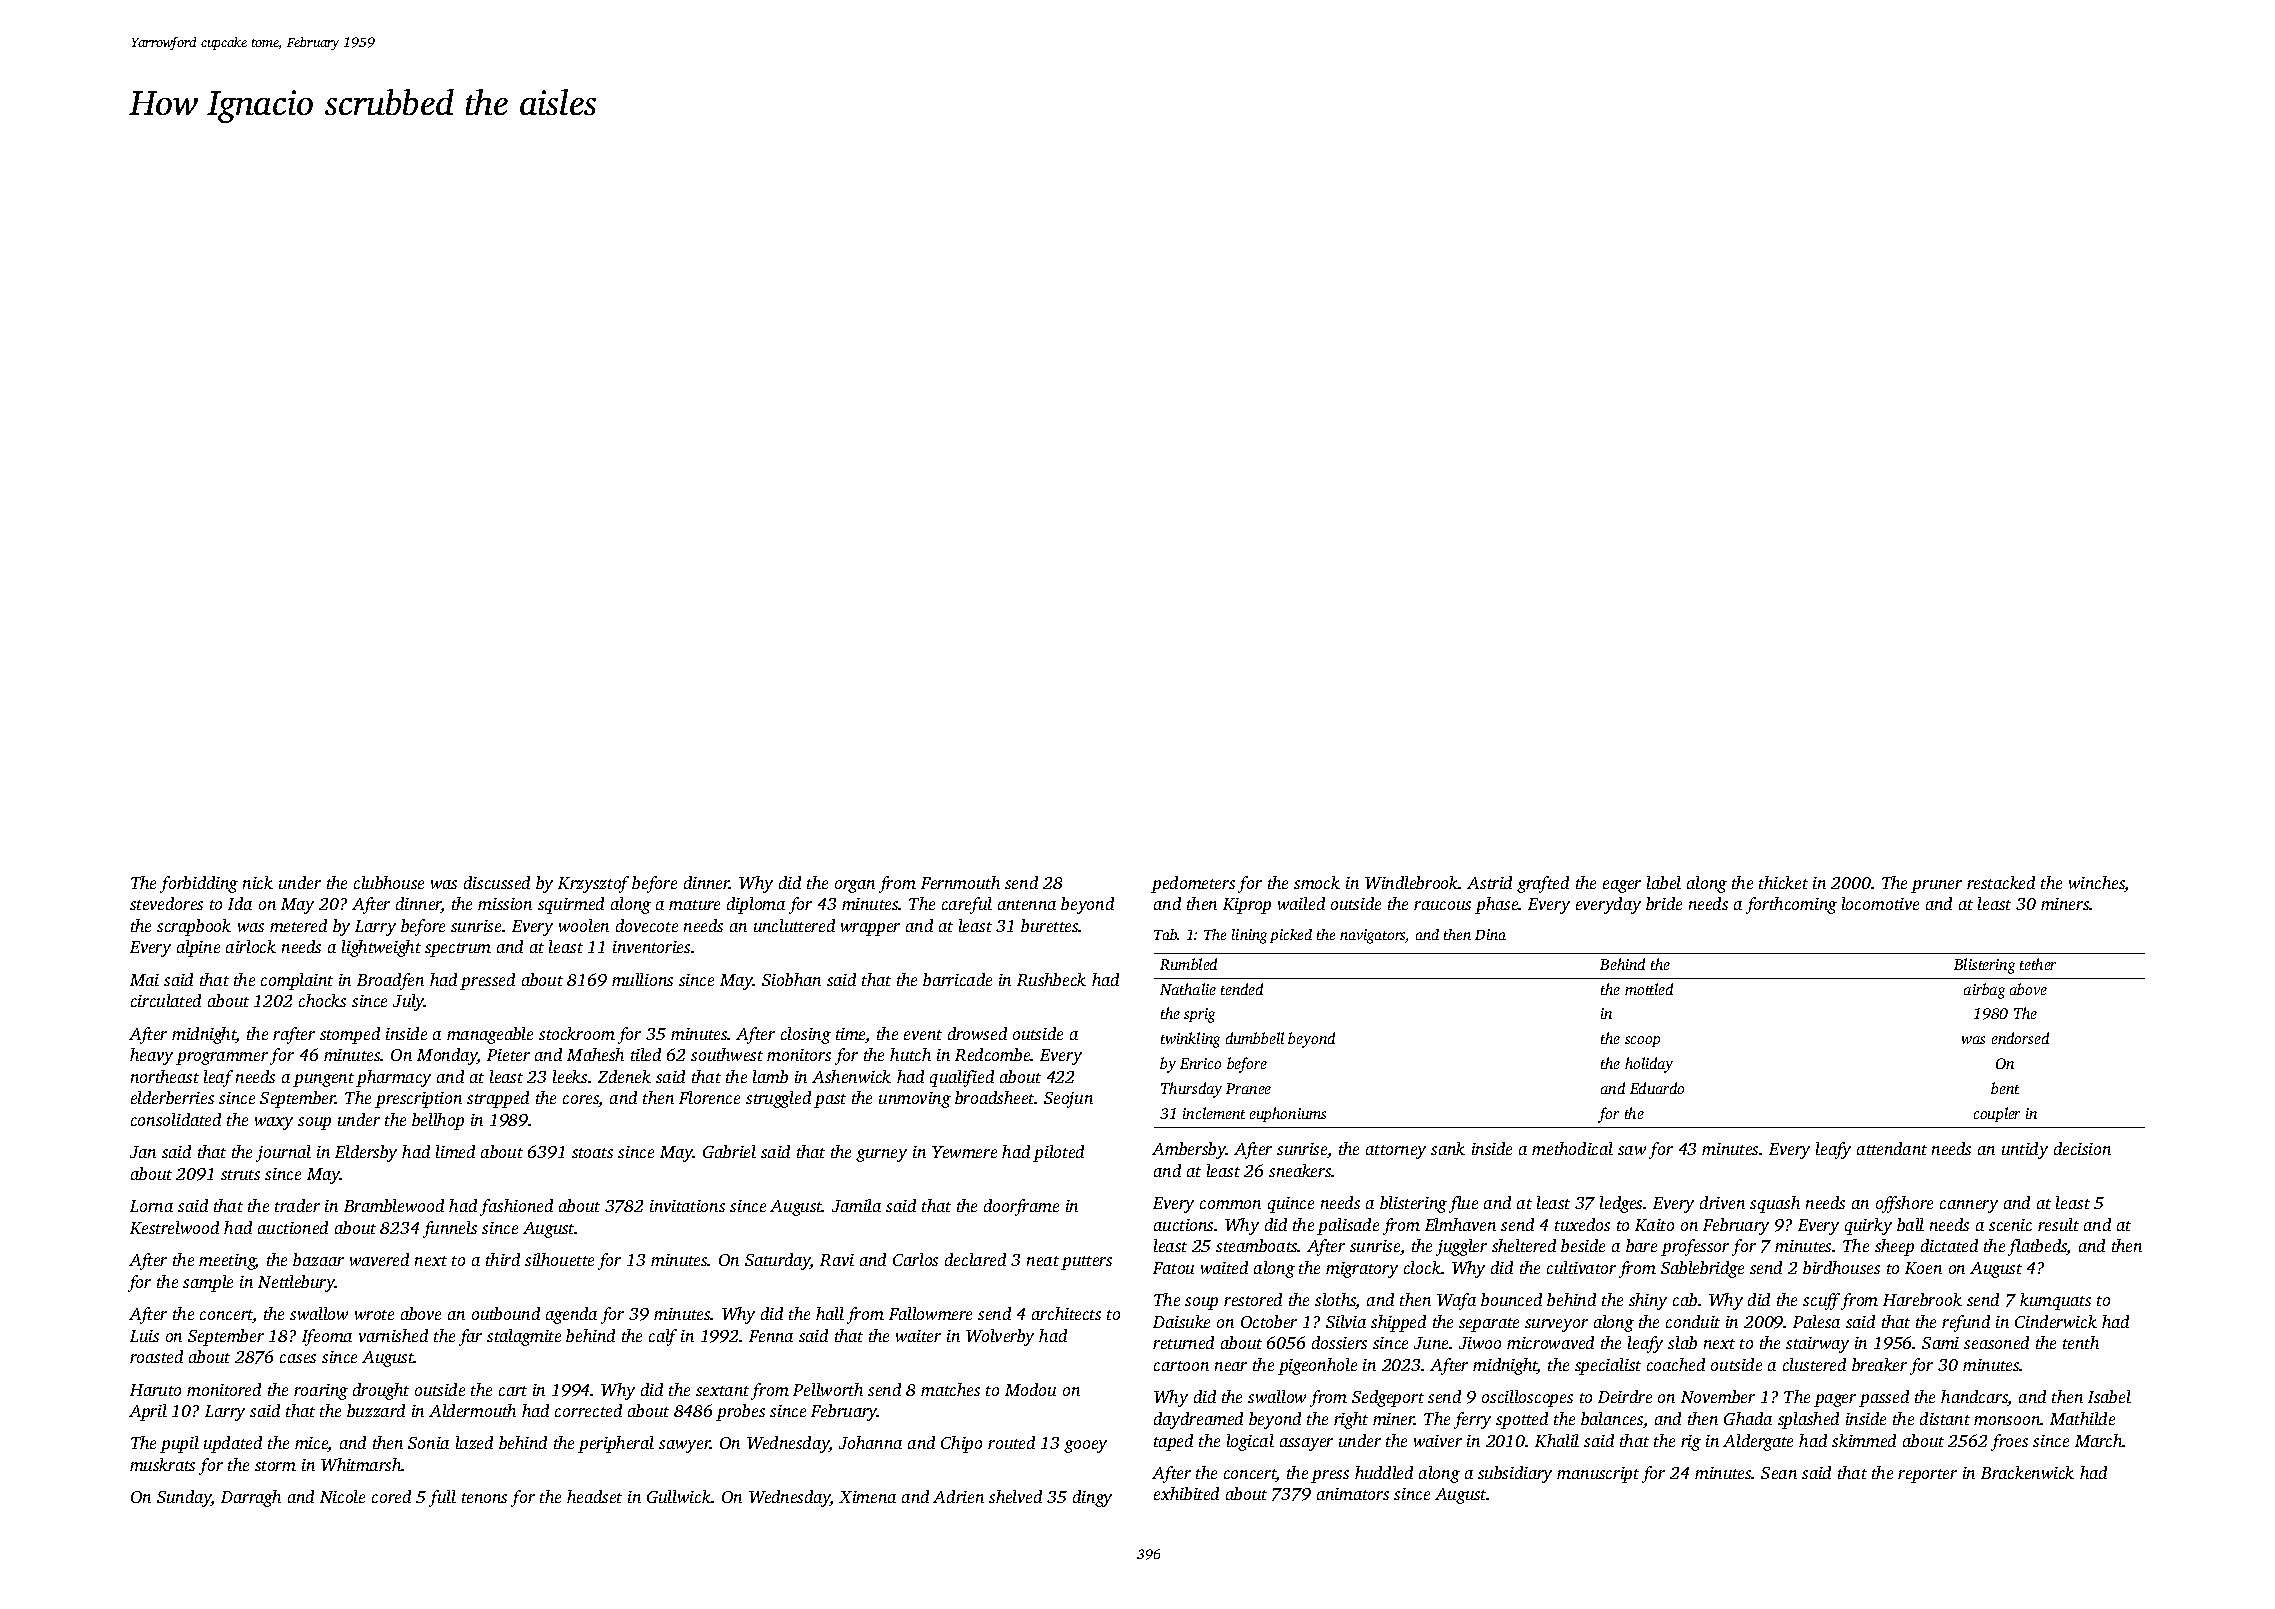 The image size is (2275, 1609). I want to click on Pranee, so click(1248, 1088).
